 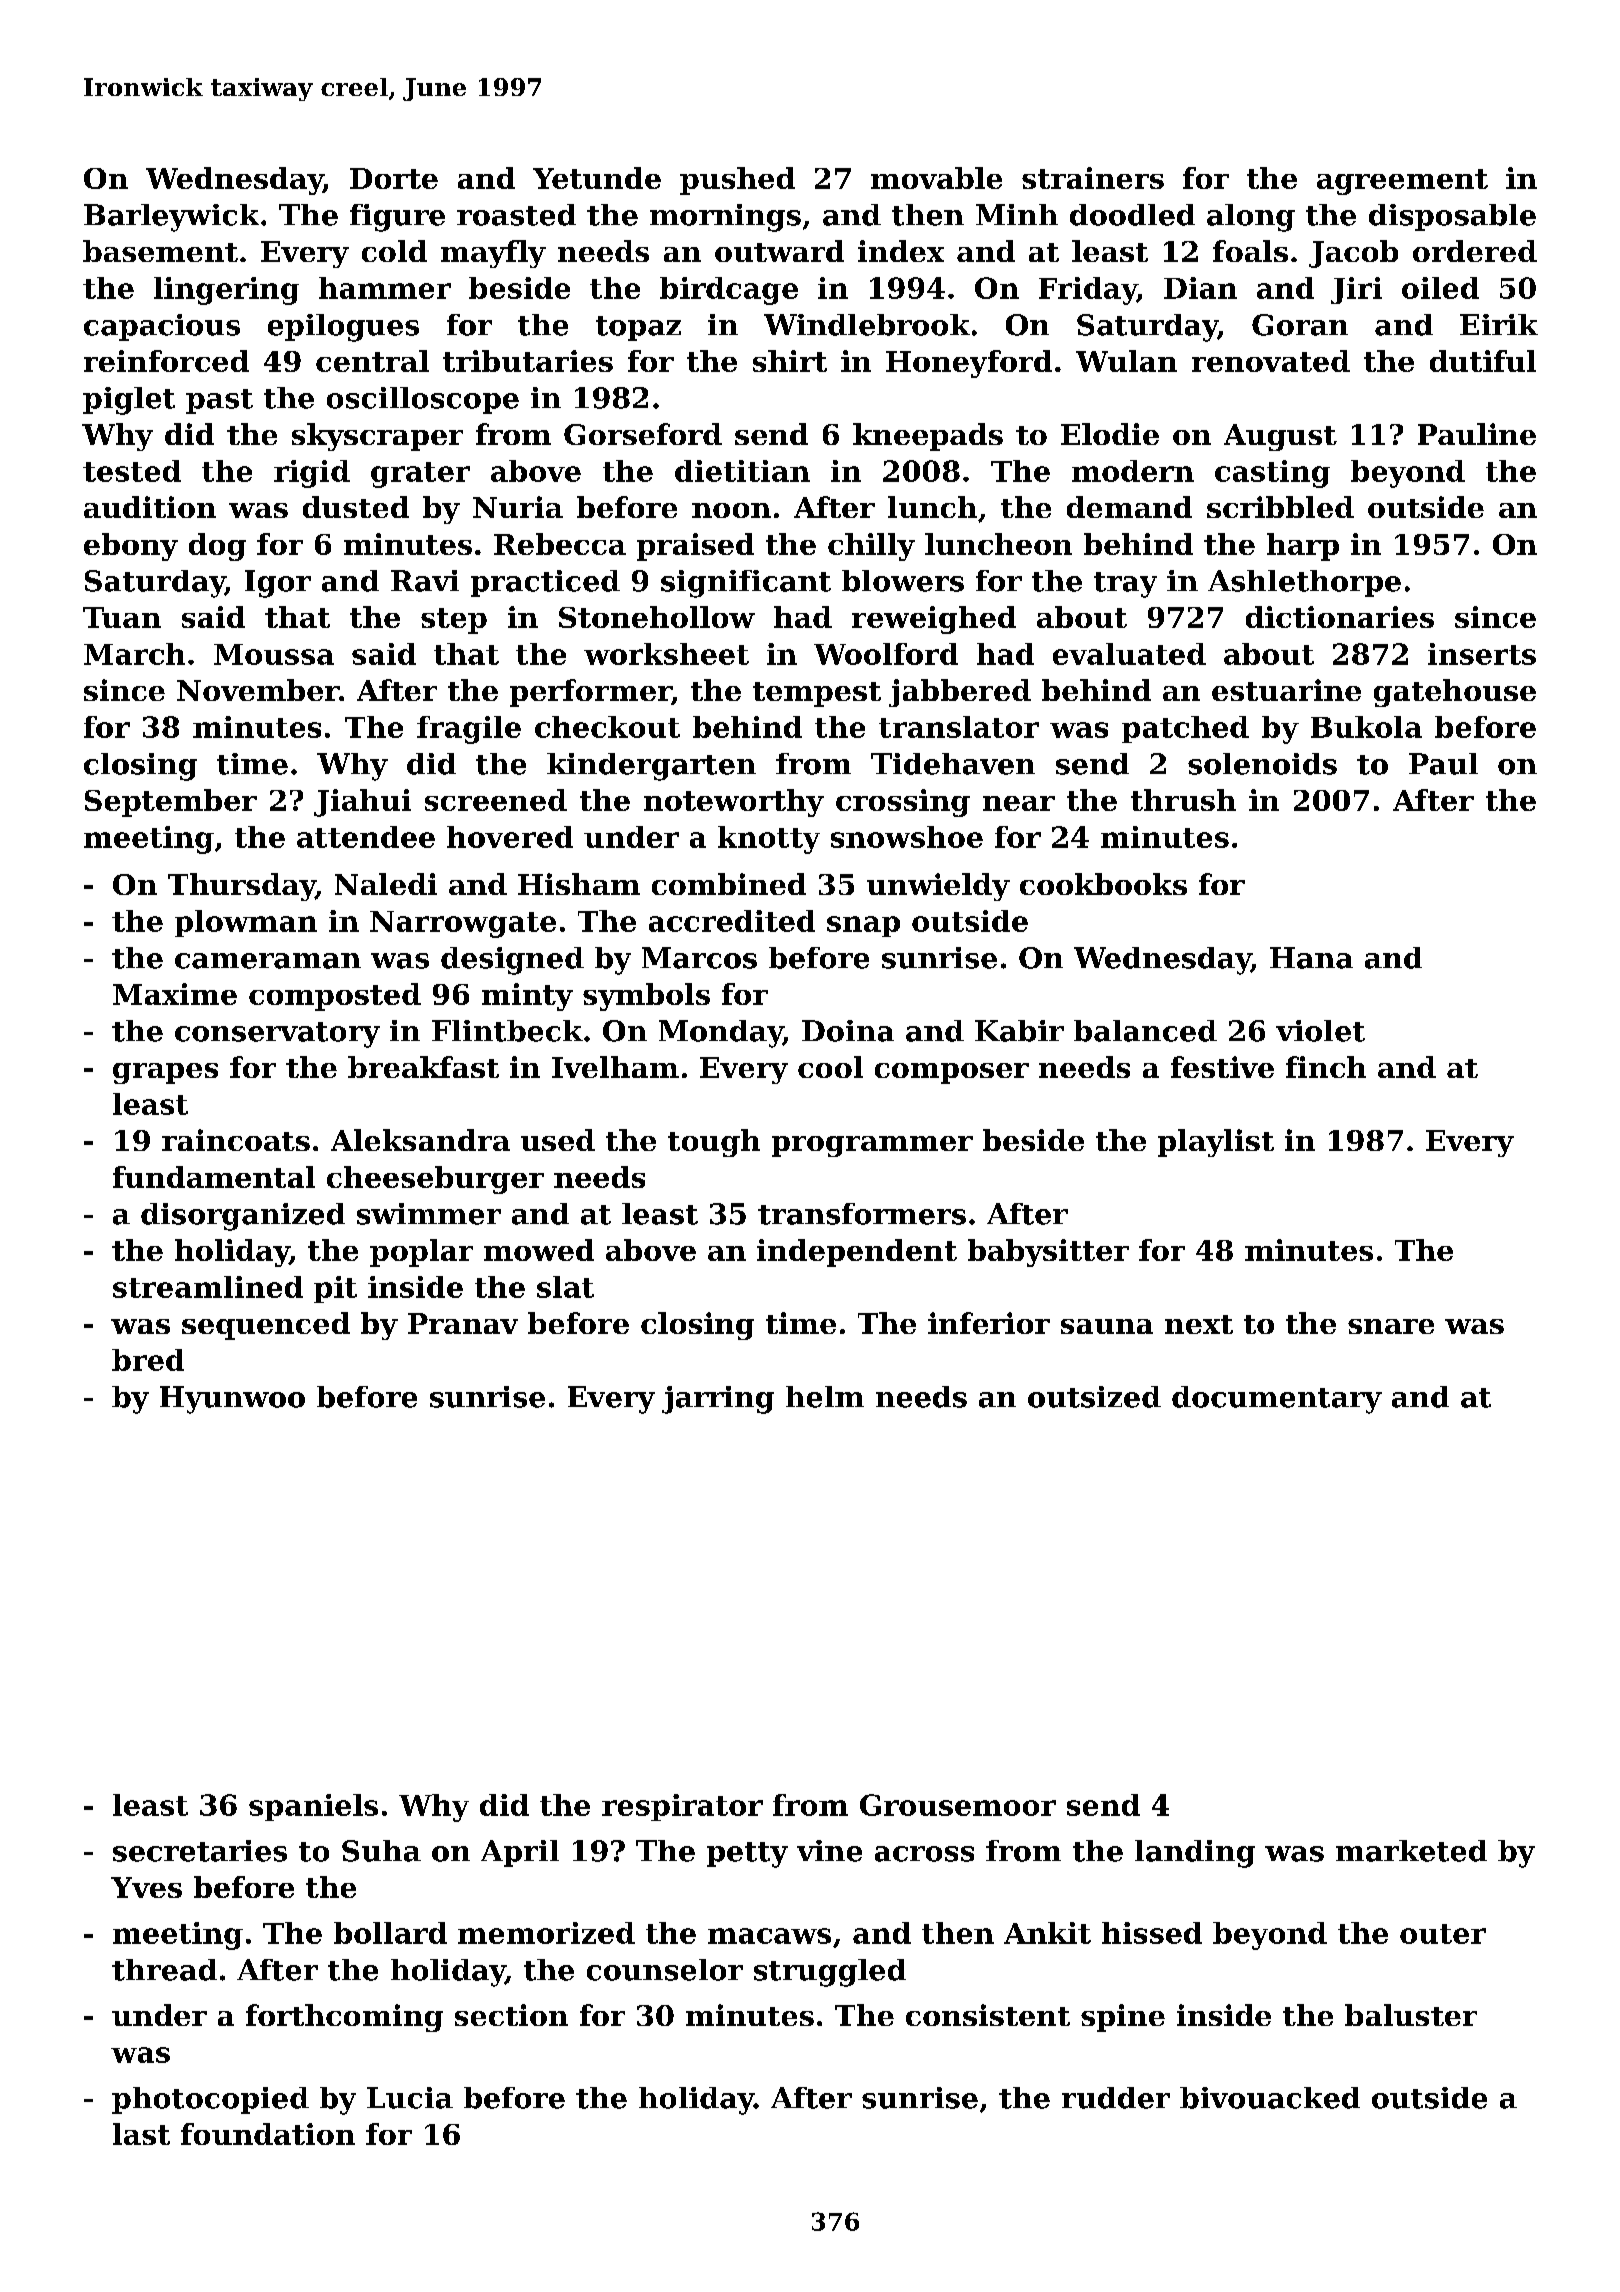 What do you see at coordinates (1402, 182) in the screenshot?
I see `agreement` at bounding box center [1402, 182].
